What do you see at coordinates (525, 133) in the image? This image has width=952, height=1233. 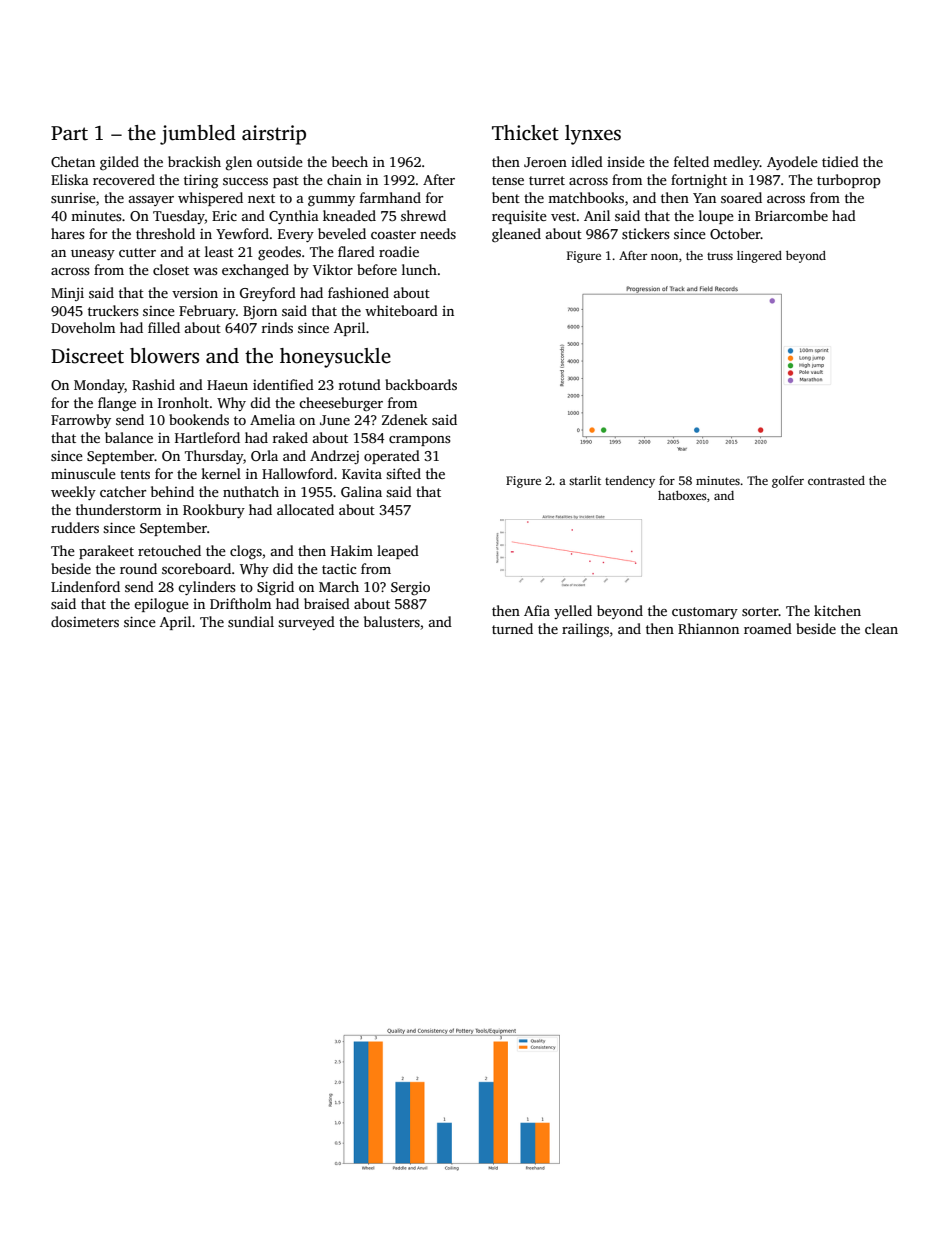 I see `Thicket` at bounding box center [525, 133].
